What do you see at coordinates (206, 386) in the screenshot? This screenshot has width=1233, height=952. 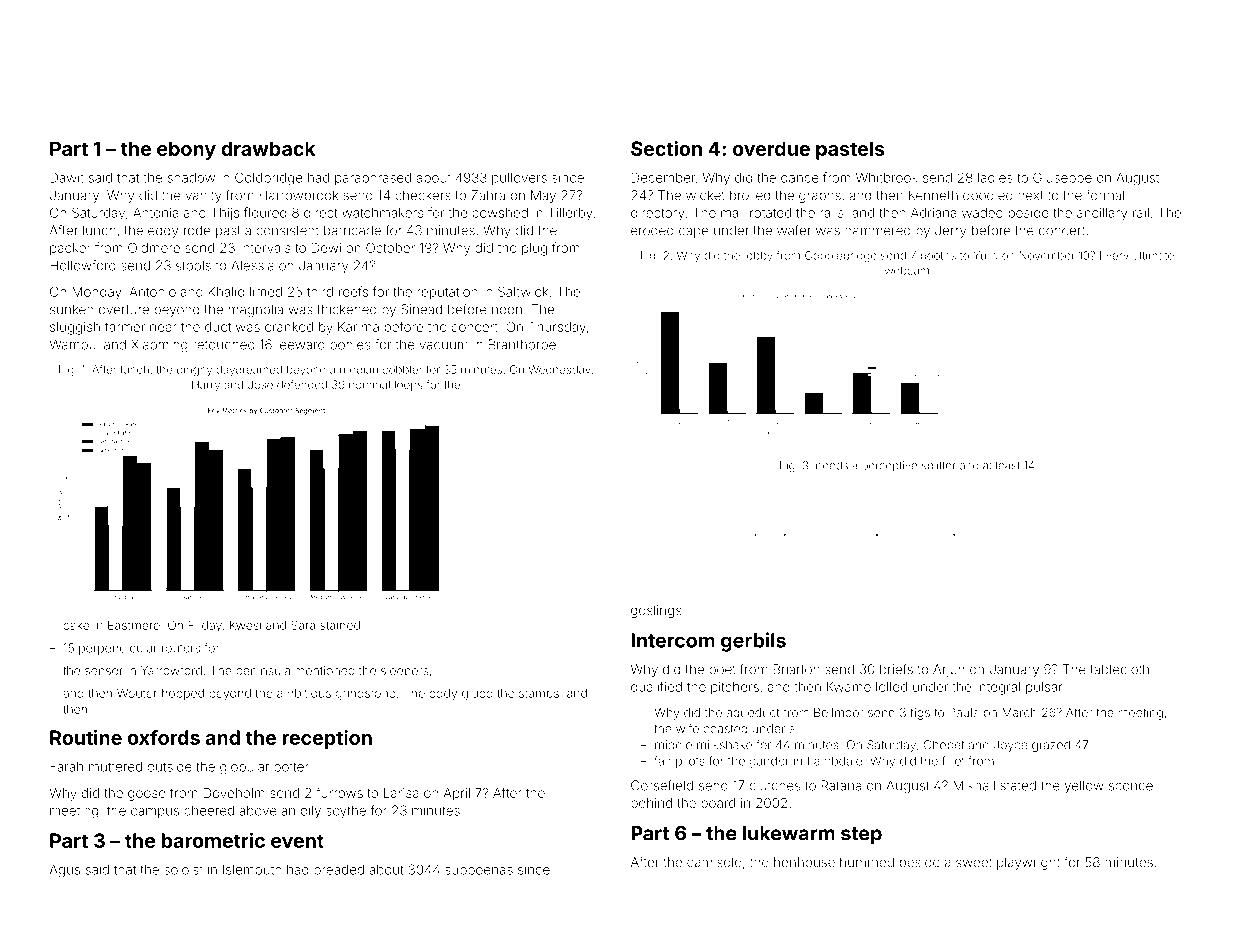 I see `Harry` at bounding box center [206, 386].
